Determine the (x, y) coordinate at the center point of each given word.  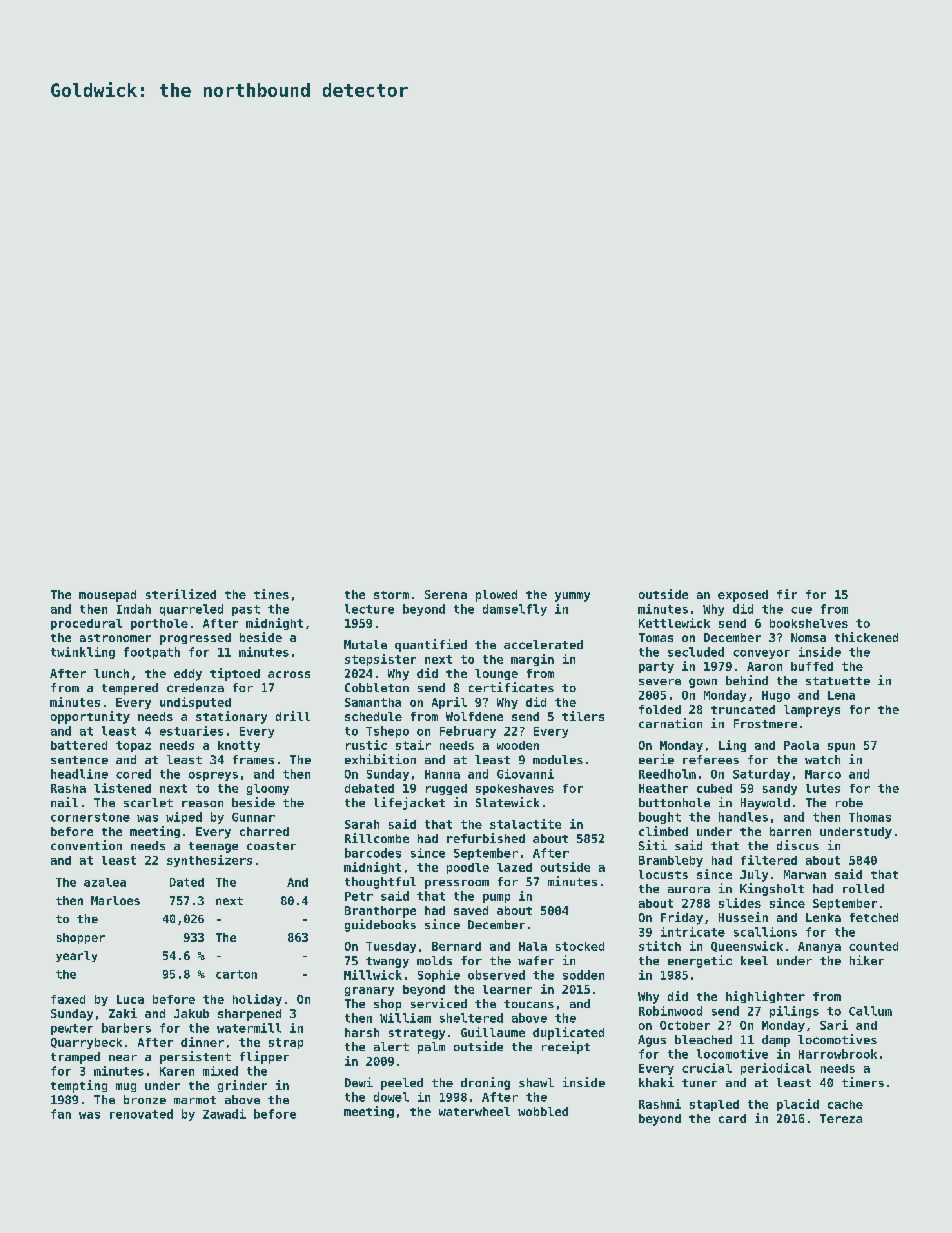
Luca (130, 999)
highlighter (765, 997)
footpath (152, 653)
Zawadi (224, 1114)
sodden (583, 975)
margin (532, 660)
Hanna (442, 774)
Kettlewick (674, 623)
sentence (79, 760)
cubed (714, 788)
